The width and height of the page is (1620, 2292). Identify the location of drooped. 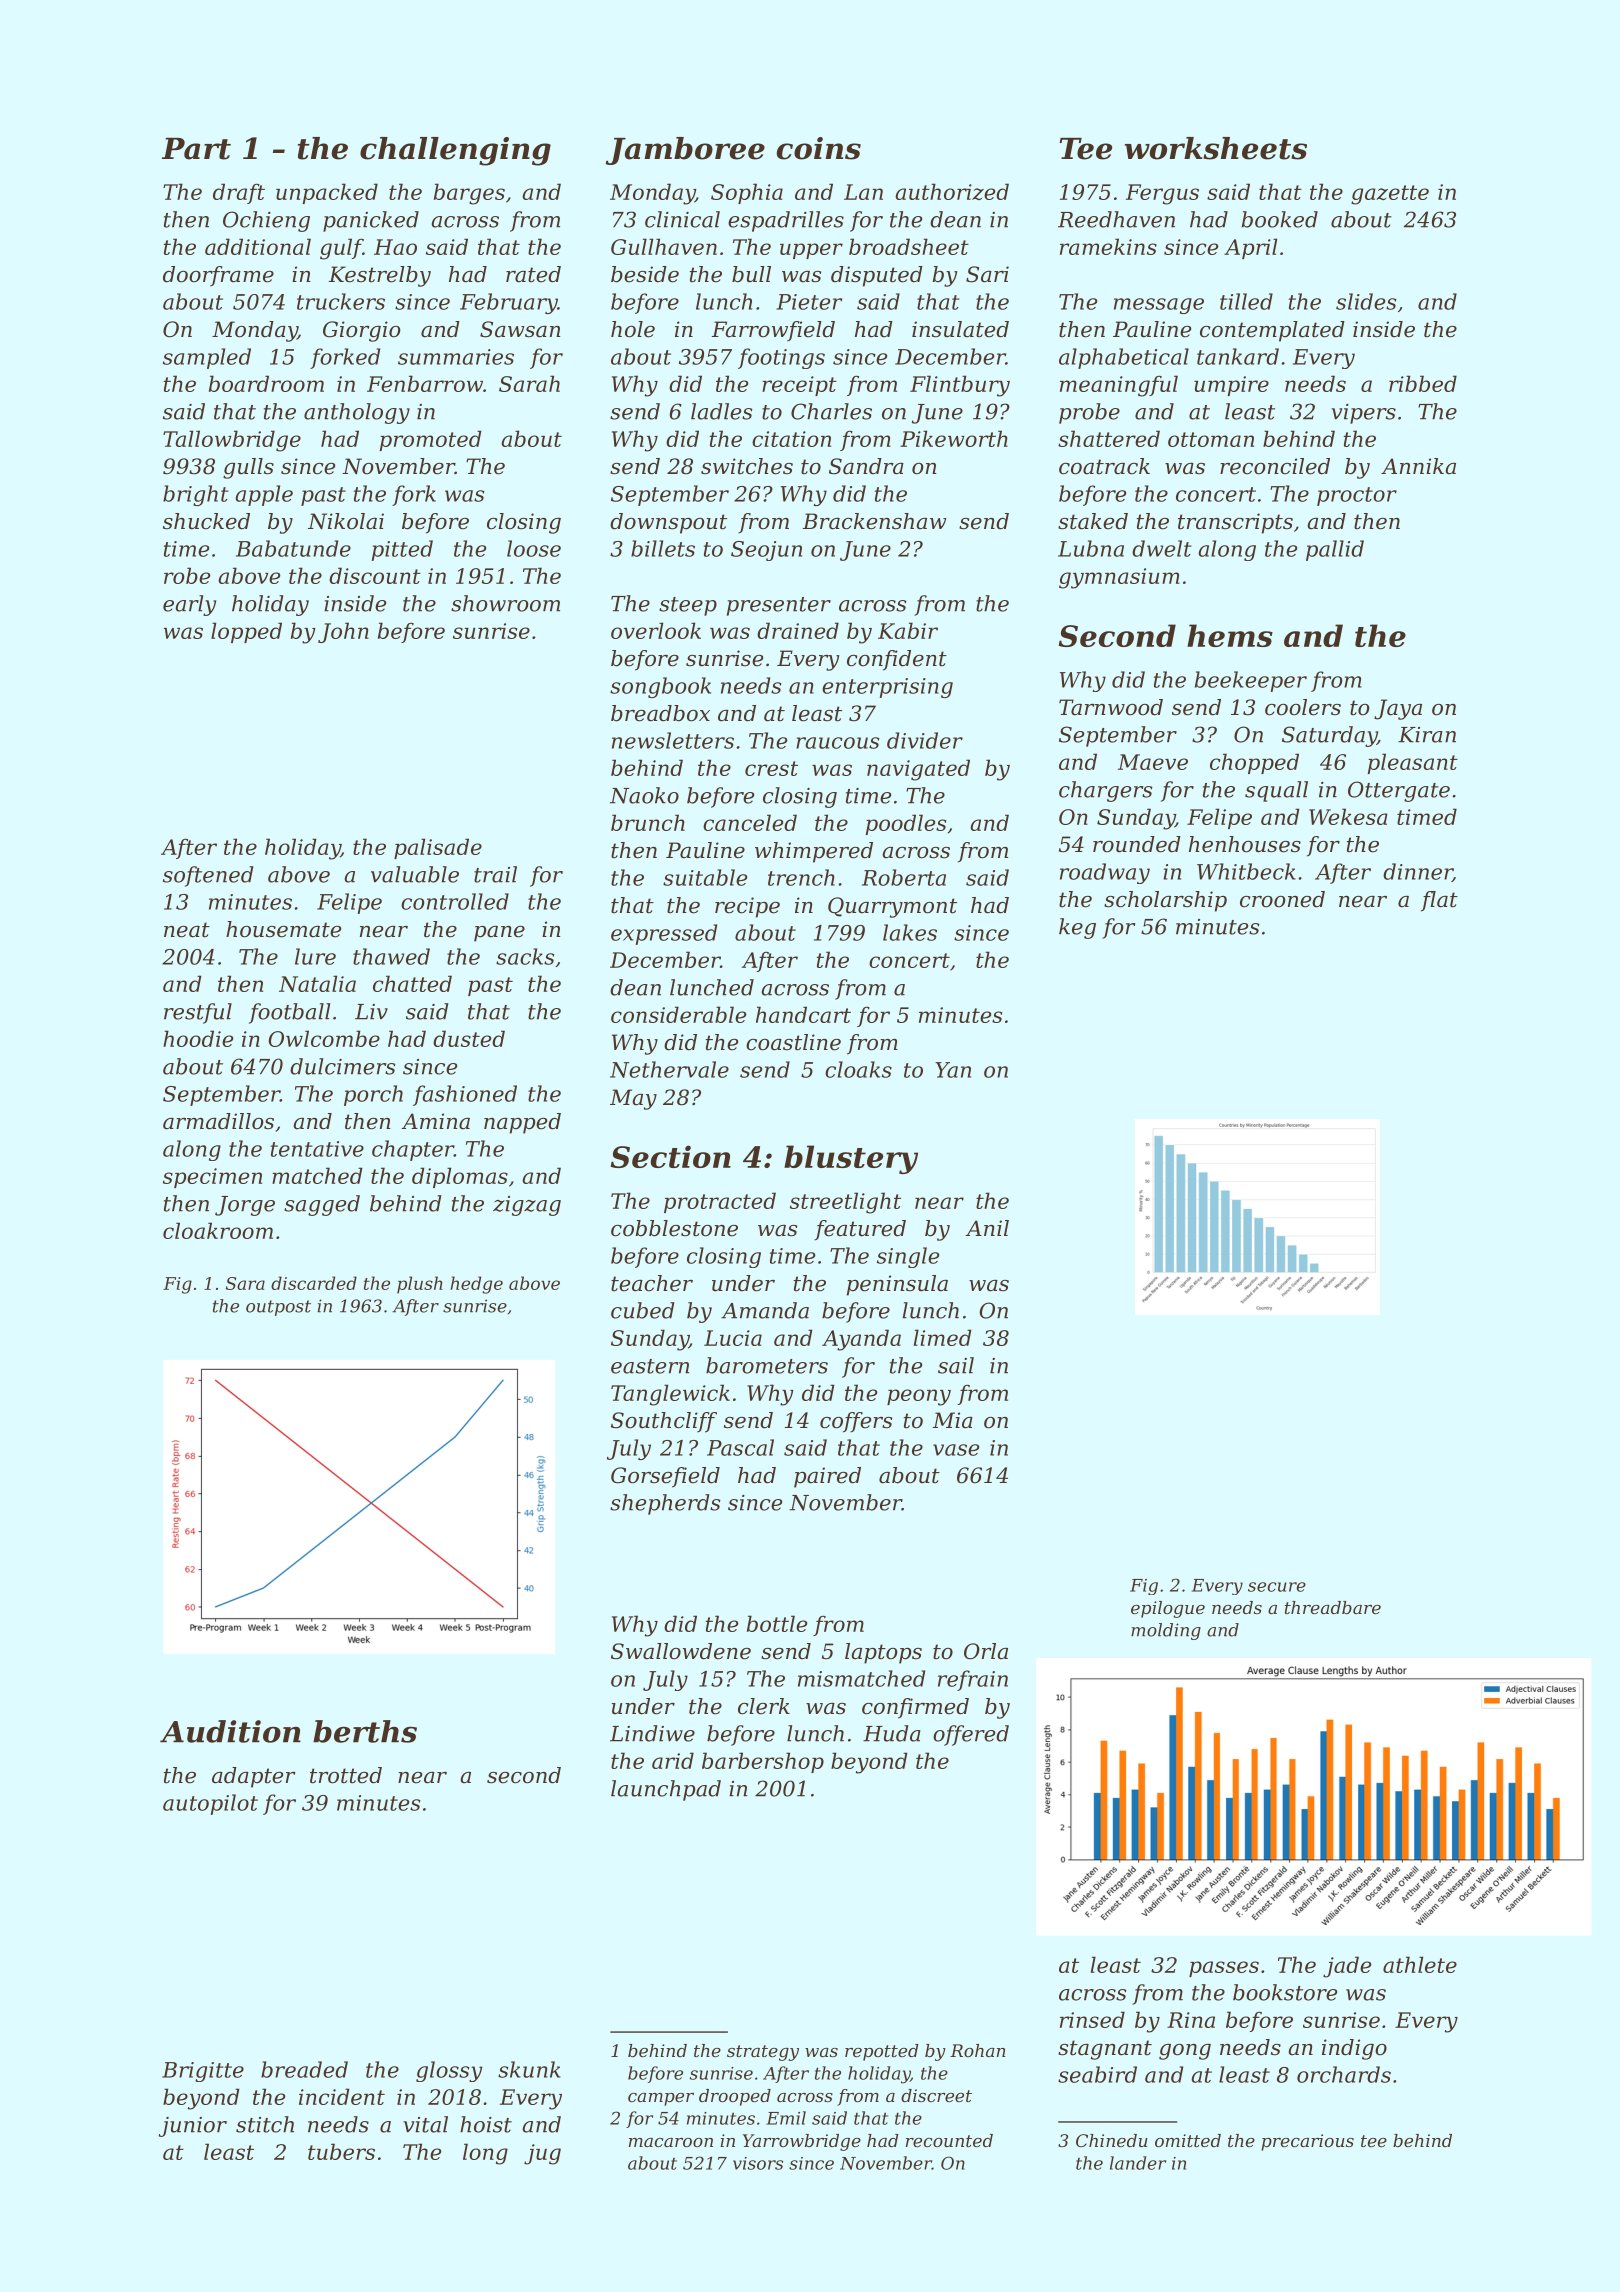
(735, 2097).
